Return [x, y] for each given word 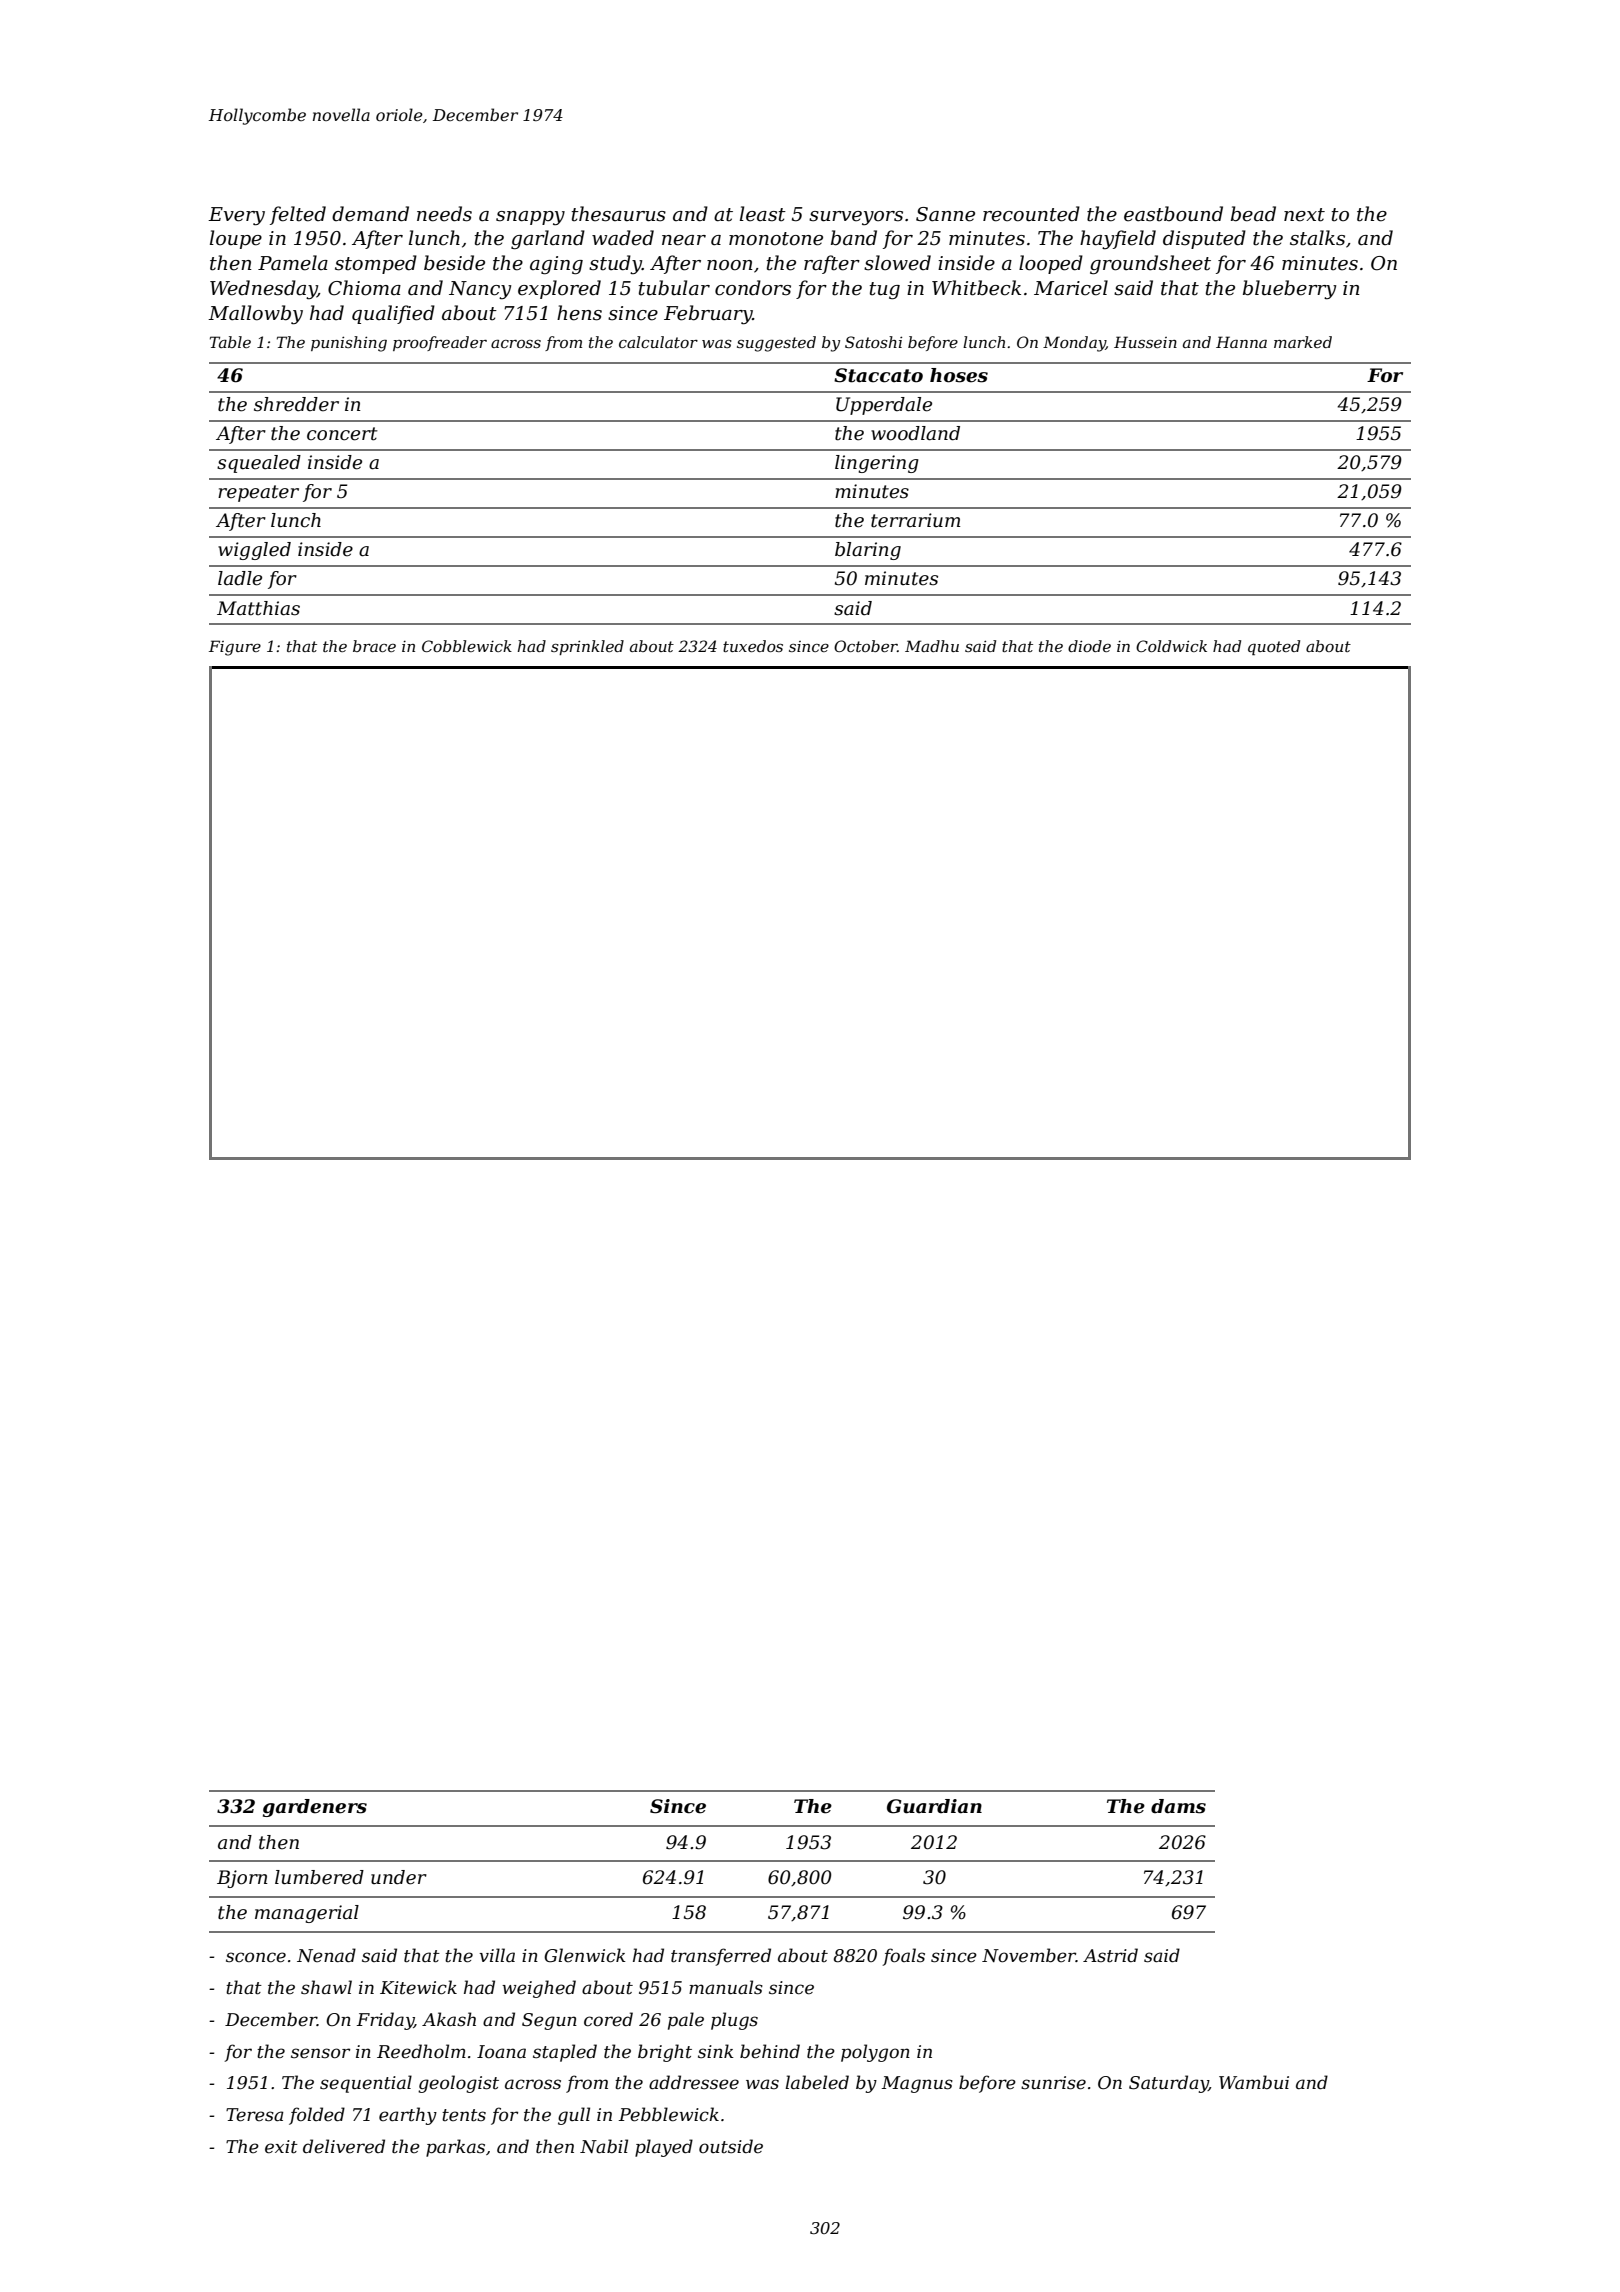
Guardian [934, 1806]
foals [903, 1957]
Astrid [1110, 1955]
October [866, 646]
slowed [897, 263]
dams [1178, 1806]
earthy [408, 2116]
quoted [1274, 647]
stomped [376, 264]
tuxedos [753, 646]
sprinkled [587, 647]
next [1304, 215]
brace [374, 646]
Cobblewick [467, 646]
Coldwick [1171, 646]
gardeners [315, 1808]
